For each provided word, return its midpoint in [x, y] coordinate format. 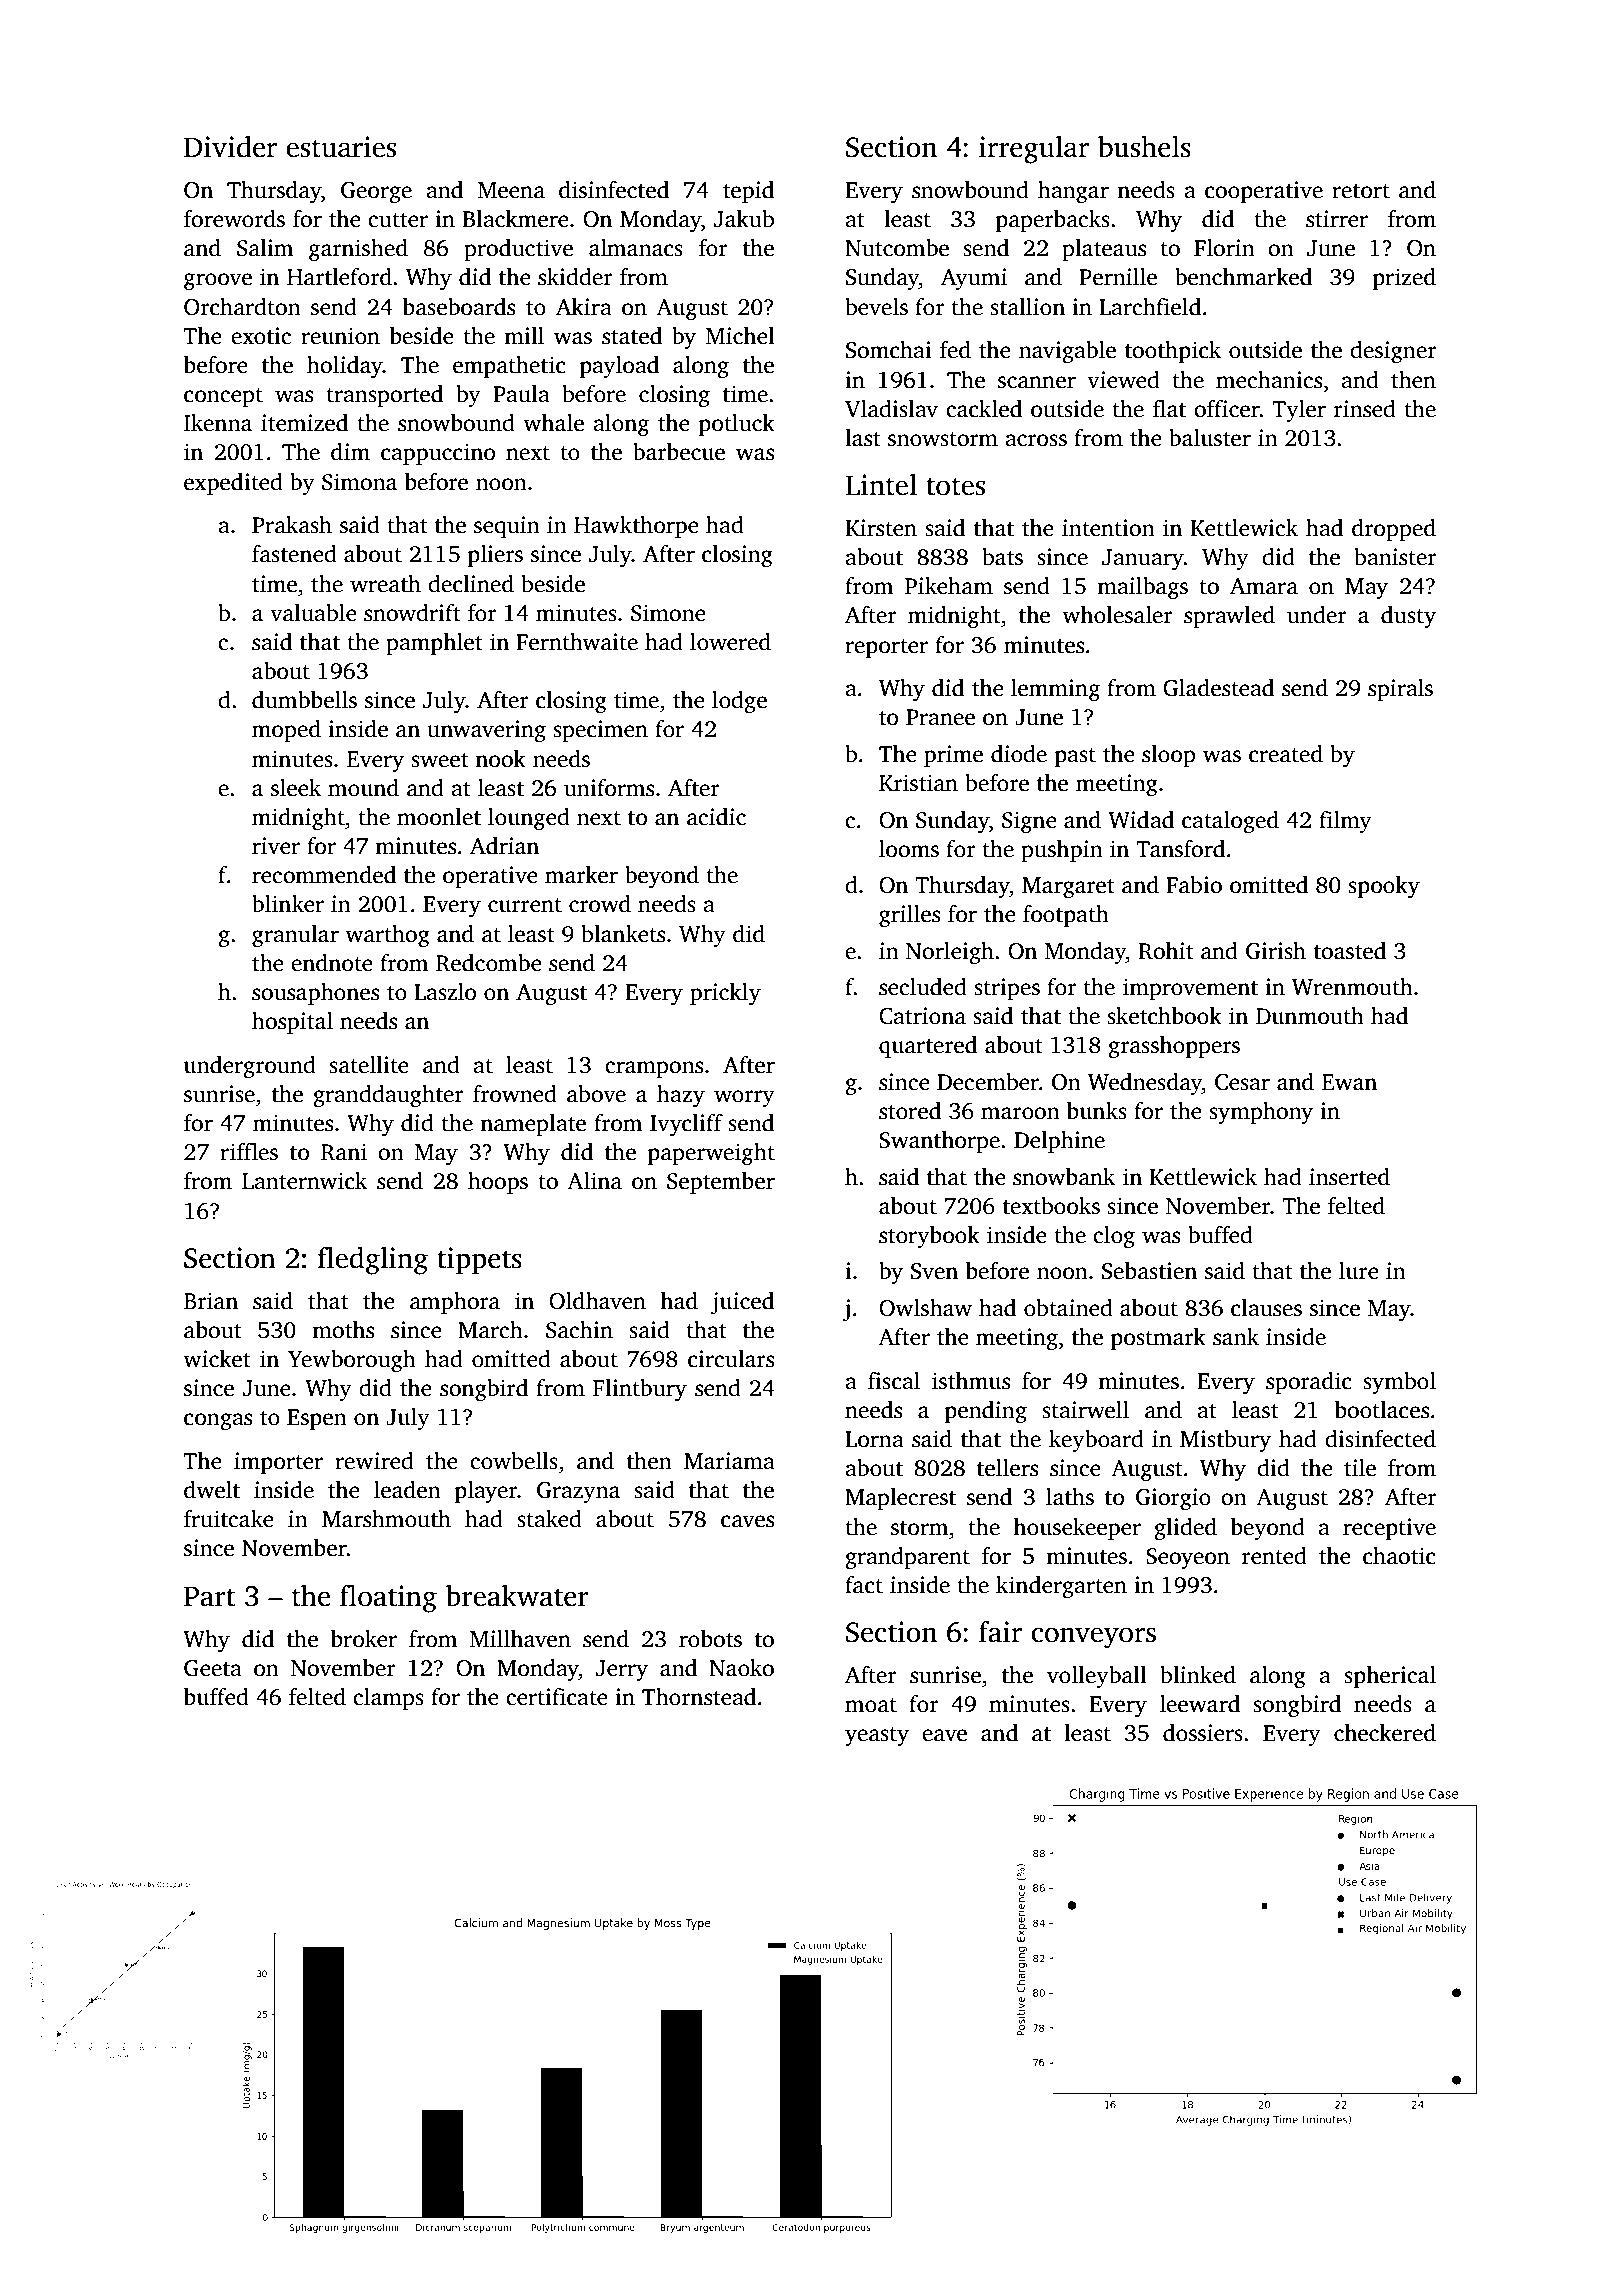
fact [864, 1585]
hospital [292, 1023]
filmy [1345, 822]
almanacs [636, 248]
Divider [230, 146]
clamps [388, 1699]
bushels [1144, 146]
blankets [623, 934]
